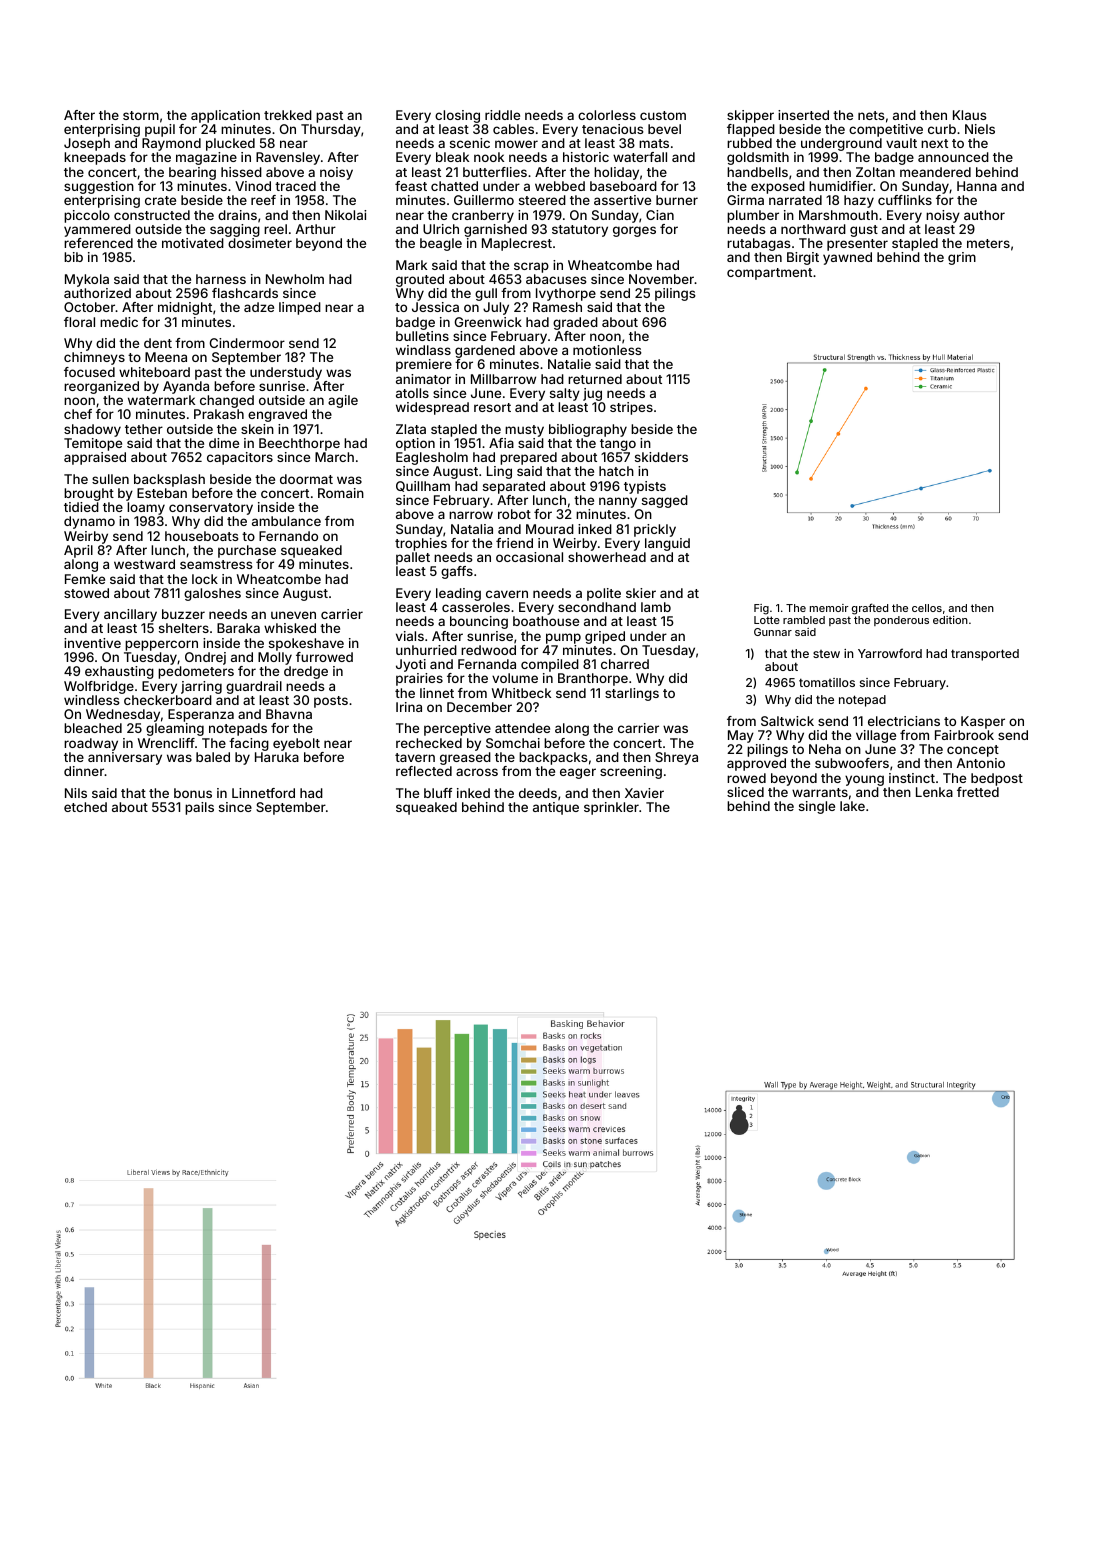  I want to click on perceptive, so click(457, 729).
